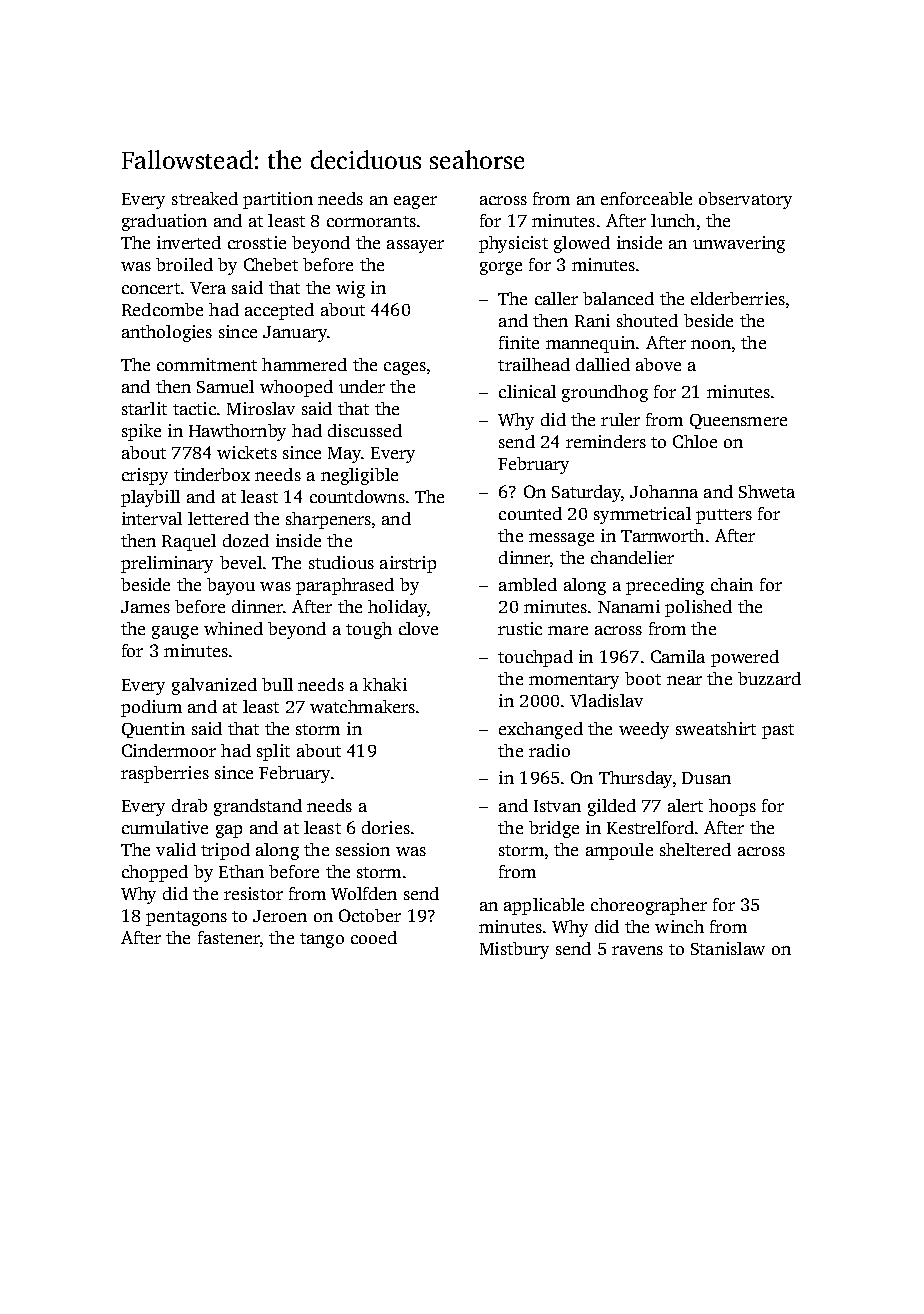 This screenshot has height=1314, width=924. What do you see at coordinates (520, 628) in the screenshot?
I see `rustic` at bounding box center [520, 628].
